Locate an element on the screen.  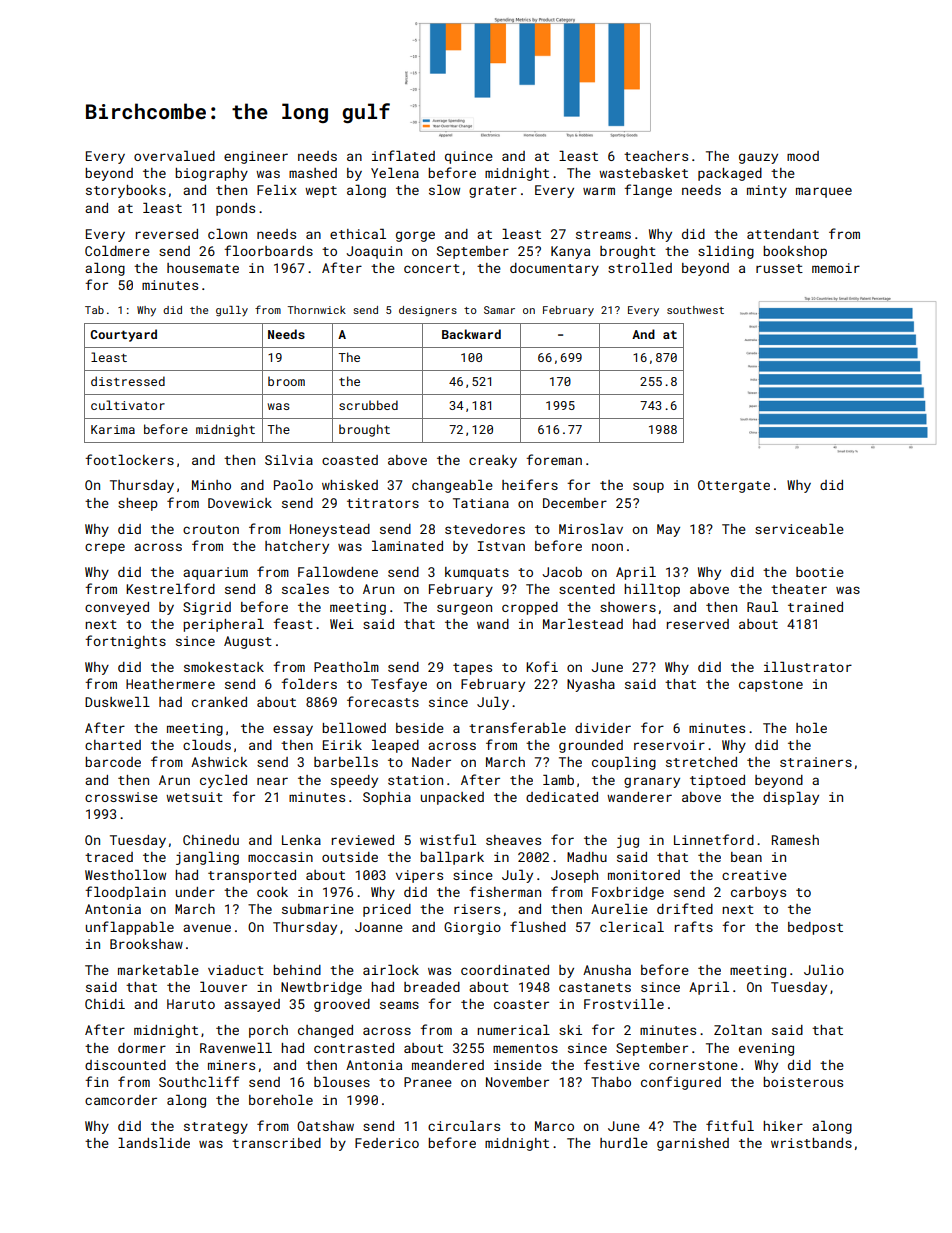
feast is located at coordinates (293, 623).
